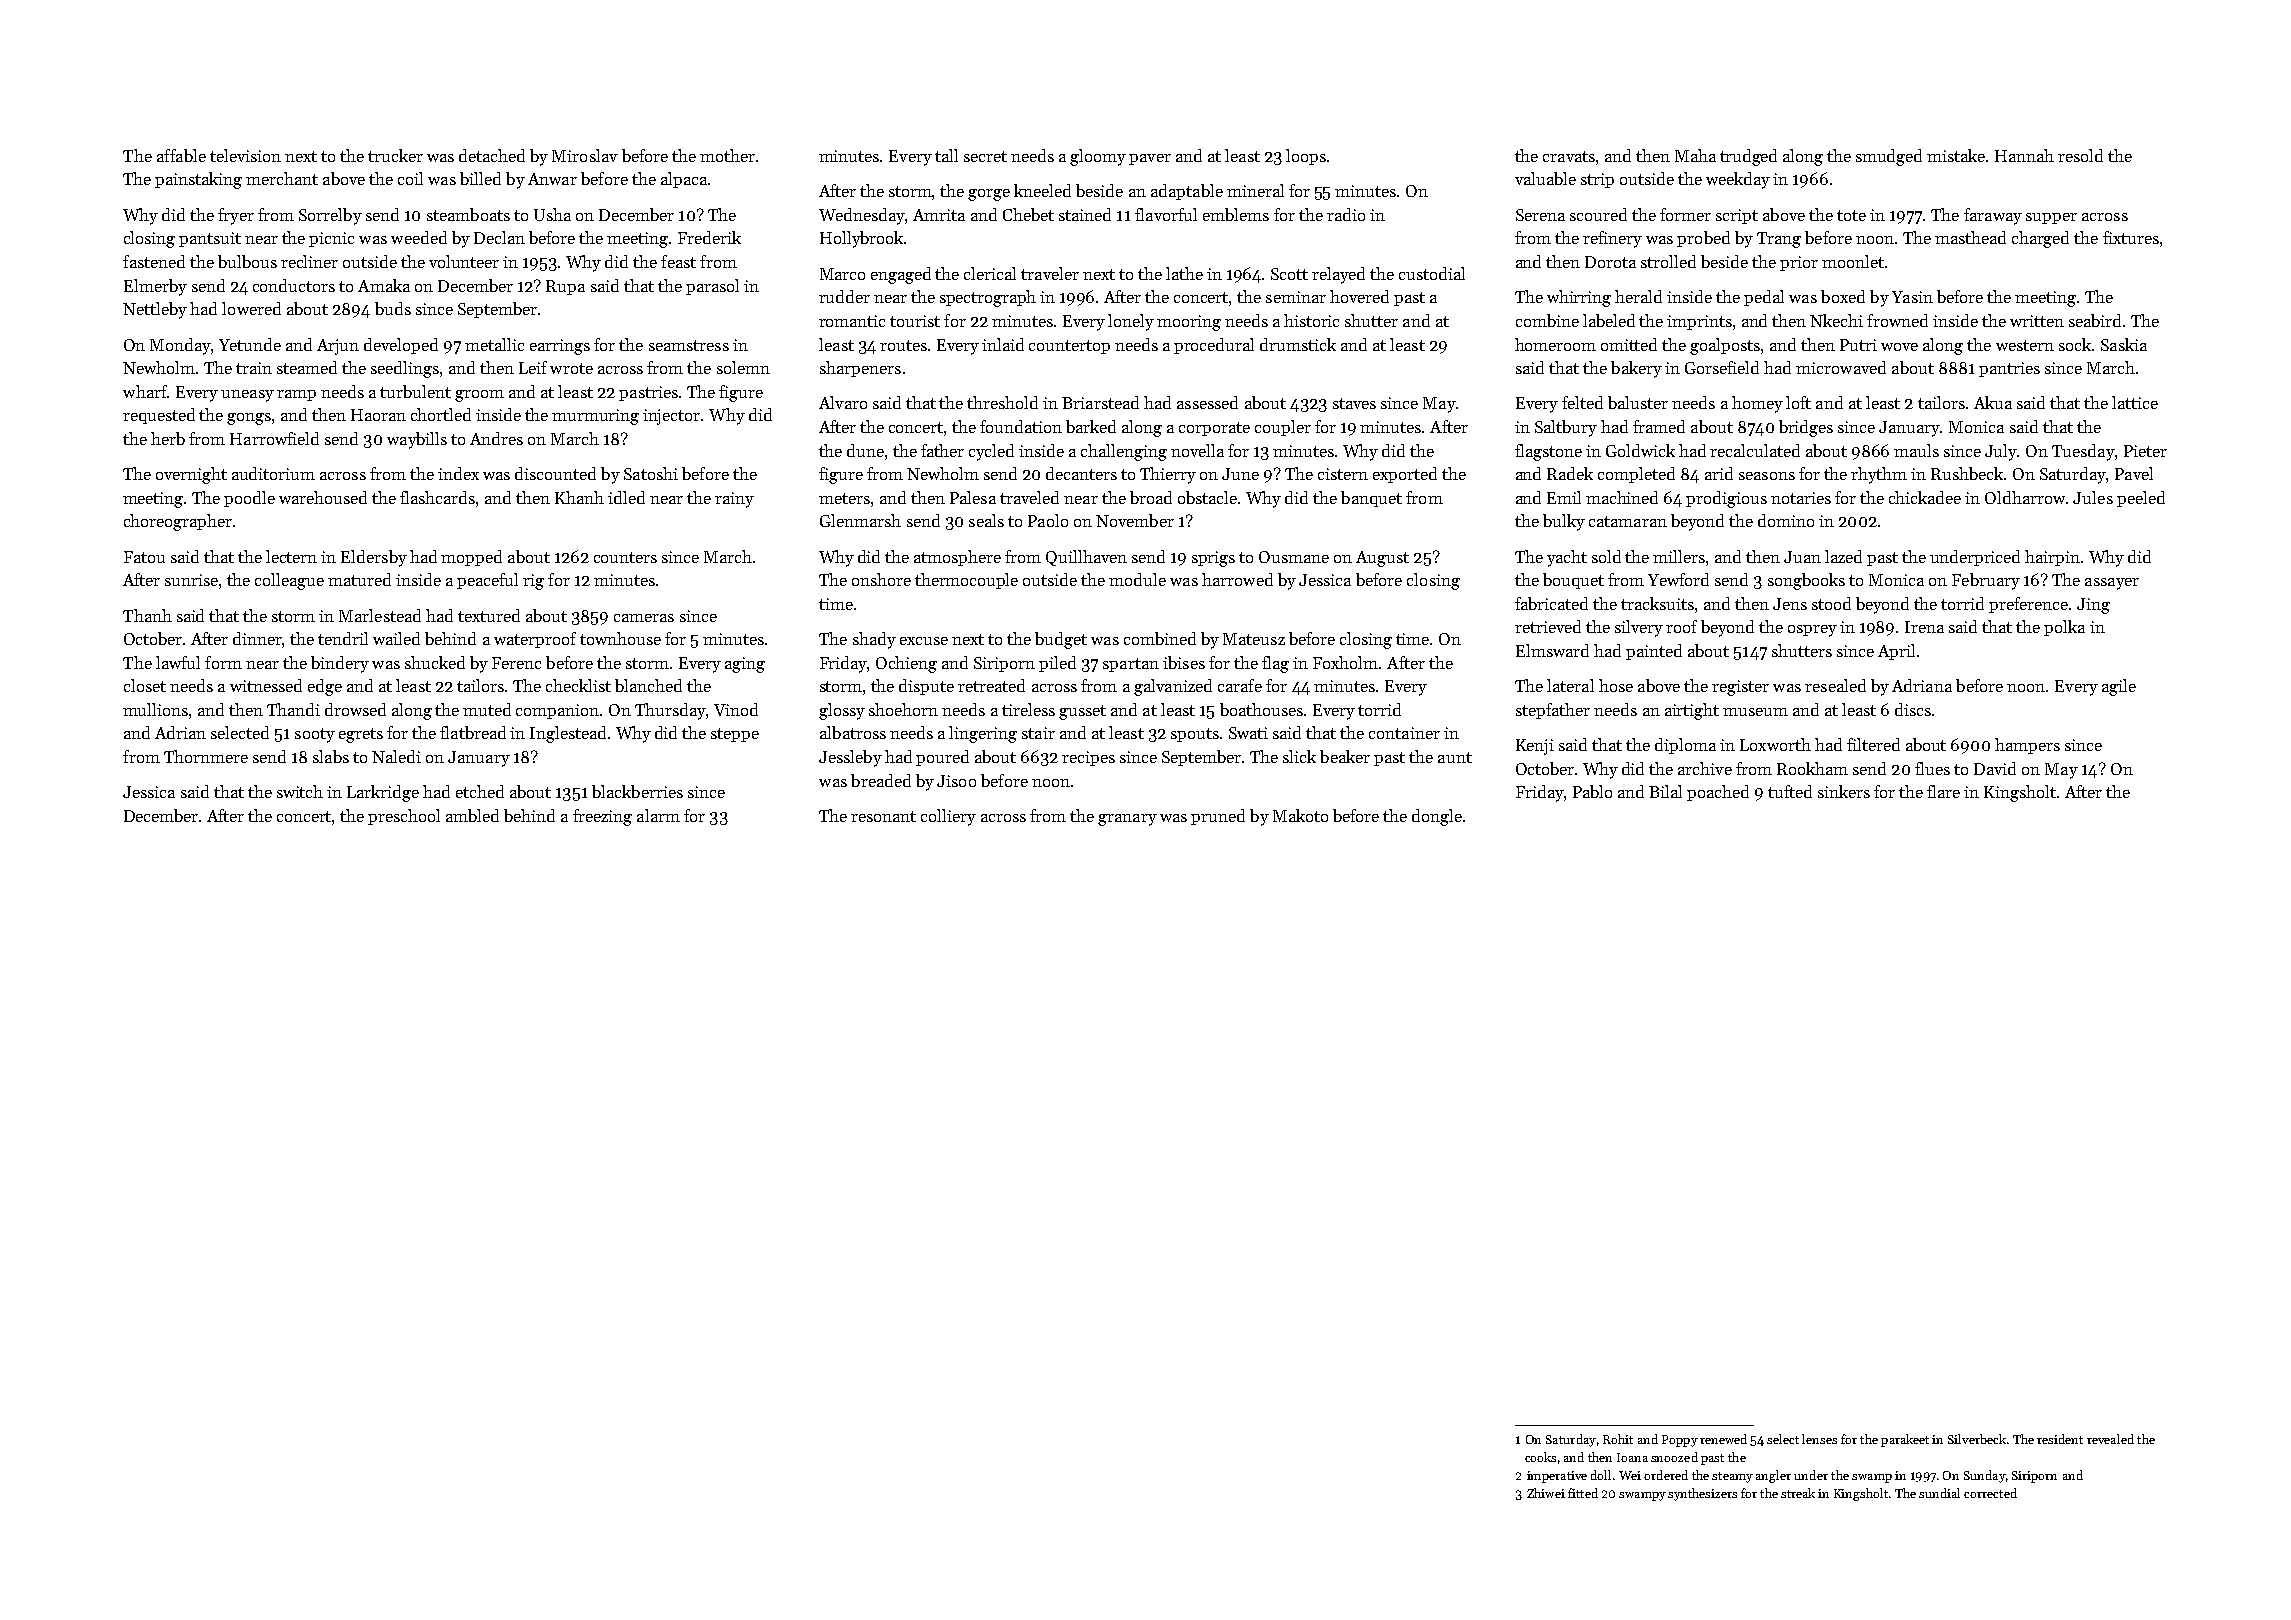  What do you see at coordinates (1557, 1477) in the document?
I see `imperative` at bounding box center [1557, 1477].
